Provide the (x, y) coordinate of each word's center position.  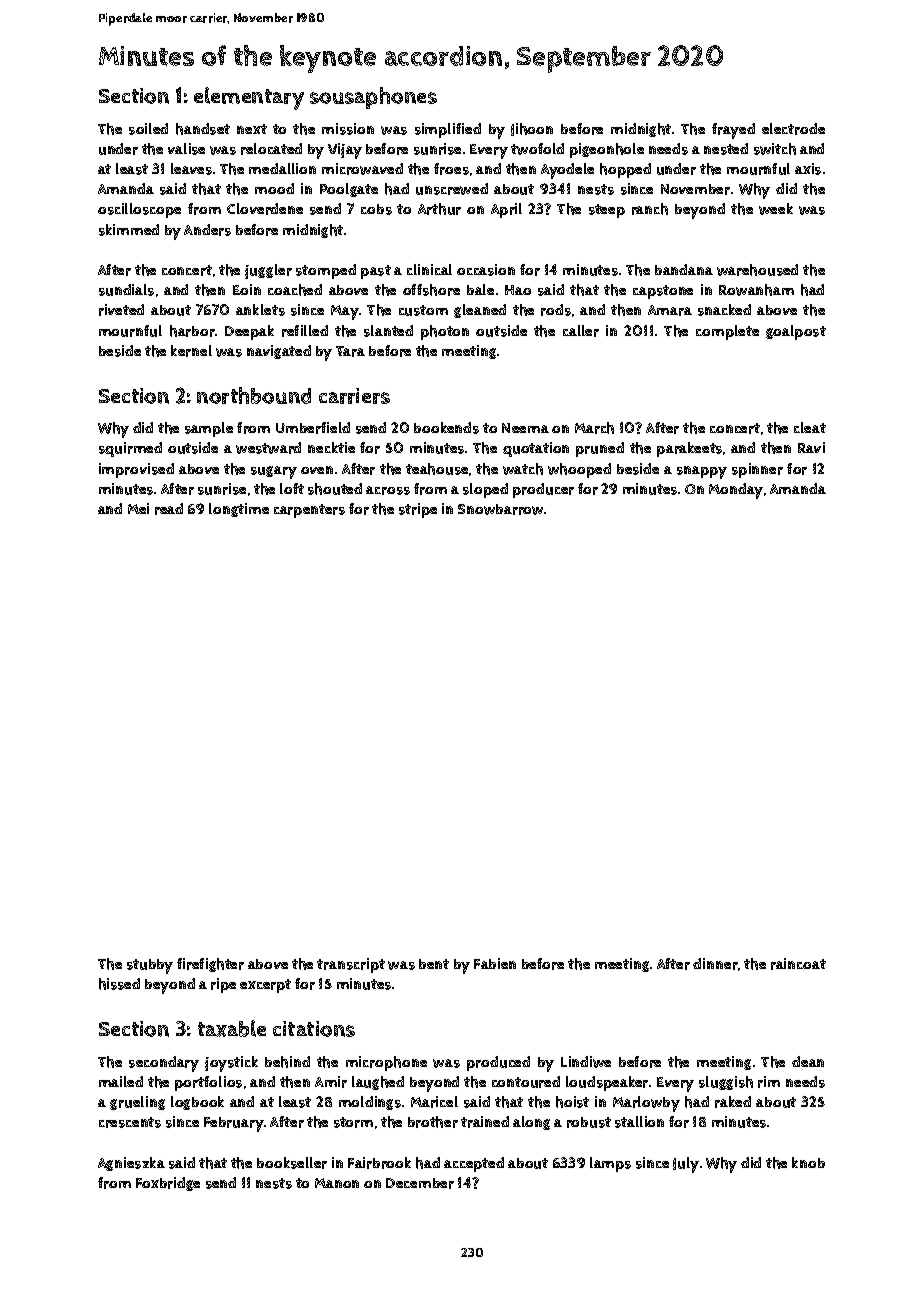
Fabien (495, 963)
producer (543, 490)
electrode (793, 129)
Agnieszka (131, 1164)
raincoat (798, 964)
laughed (378, 1083)
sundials (126, 290)
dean (808, 1061)
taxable (232, 1028)
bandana (684, 269)
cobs (376, 209)
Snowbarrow (500, 509)
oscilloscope (139, 210)
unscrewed (452, 189)
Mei (138, 508)
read (169, 509)
